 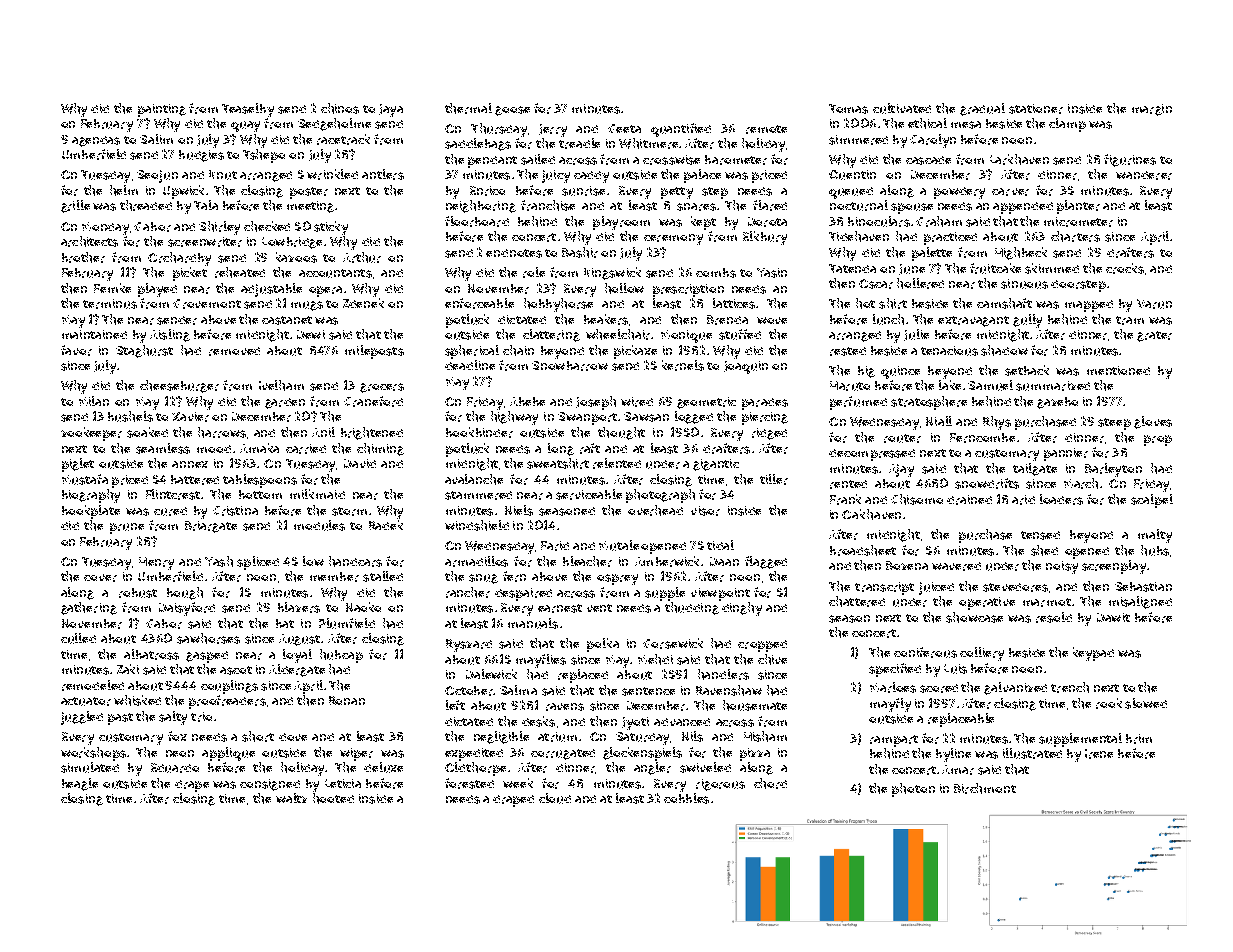 What do you see at coordinates (468, 108) in the document?
I see `thermal` at bounding box center [468, 108].
